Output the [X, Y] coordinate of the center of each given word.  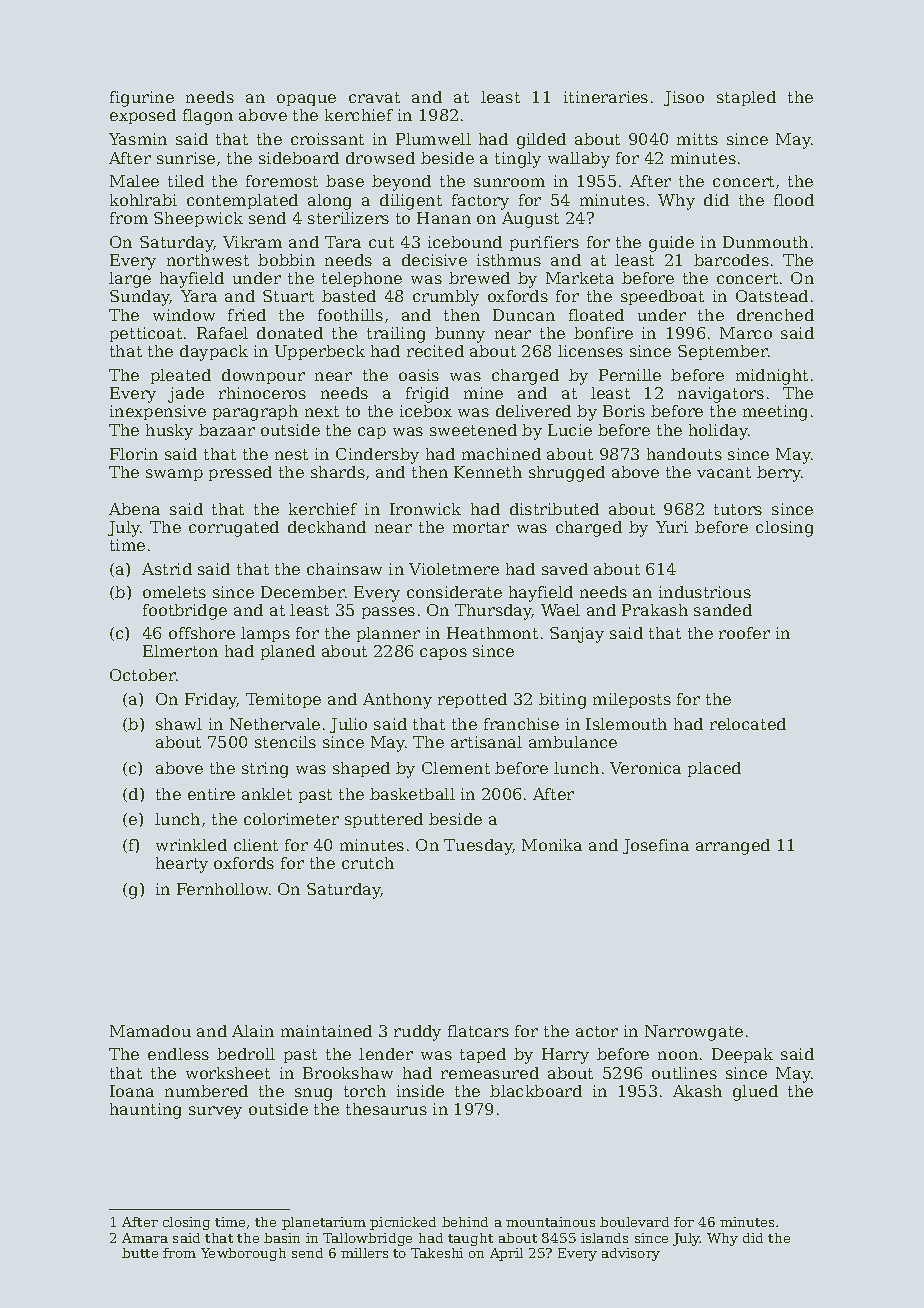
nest [291, 454]
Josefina [656, 846]
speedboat [662, 297]
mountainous [550, 1222]
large [130, 280]
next [322, 411]
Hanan [444, 218]
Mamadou [150, 1031]
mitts [697, 139]
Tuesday [478, 847]
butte [140, 1253]
